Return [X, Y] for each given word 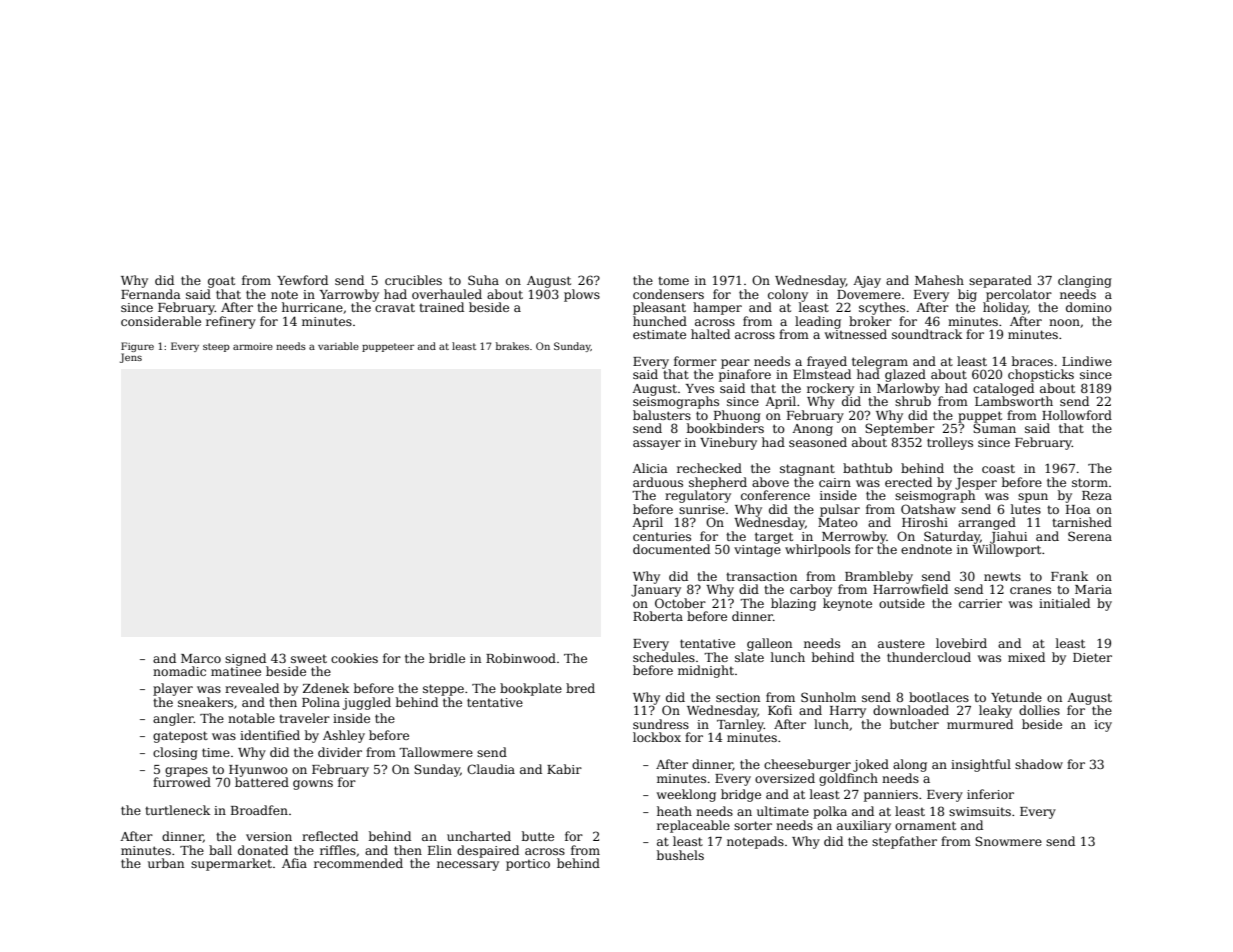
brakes [512, 346]
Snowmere [1008, 841]
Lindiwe [1087, 361]
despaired [488, 851]
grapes [186, 772]
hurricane [312, 307]
